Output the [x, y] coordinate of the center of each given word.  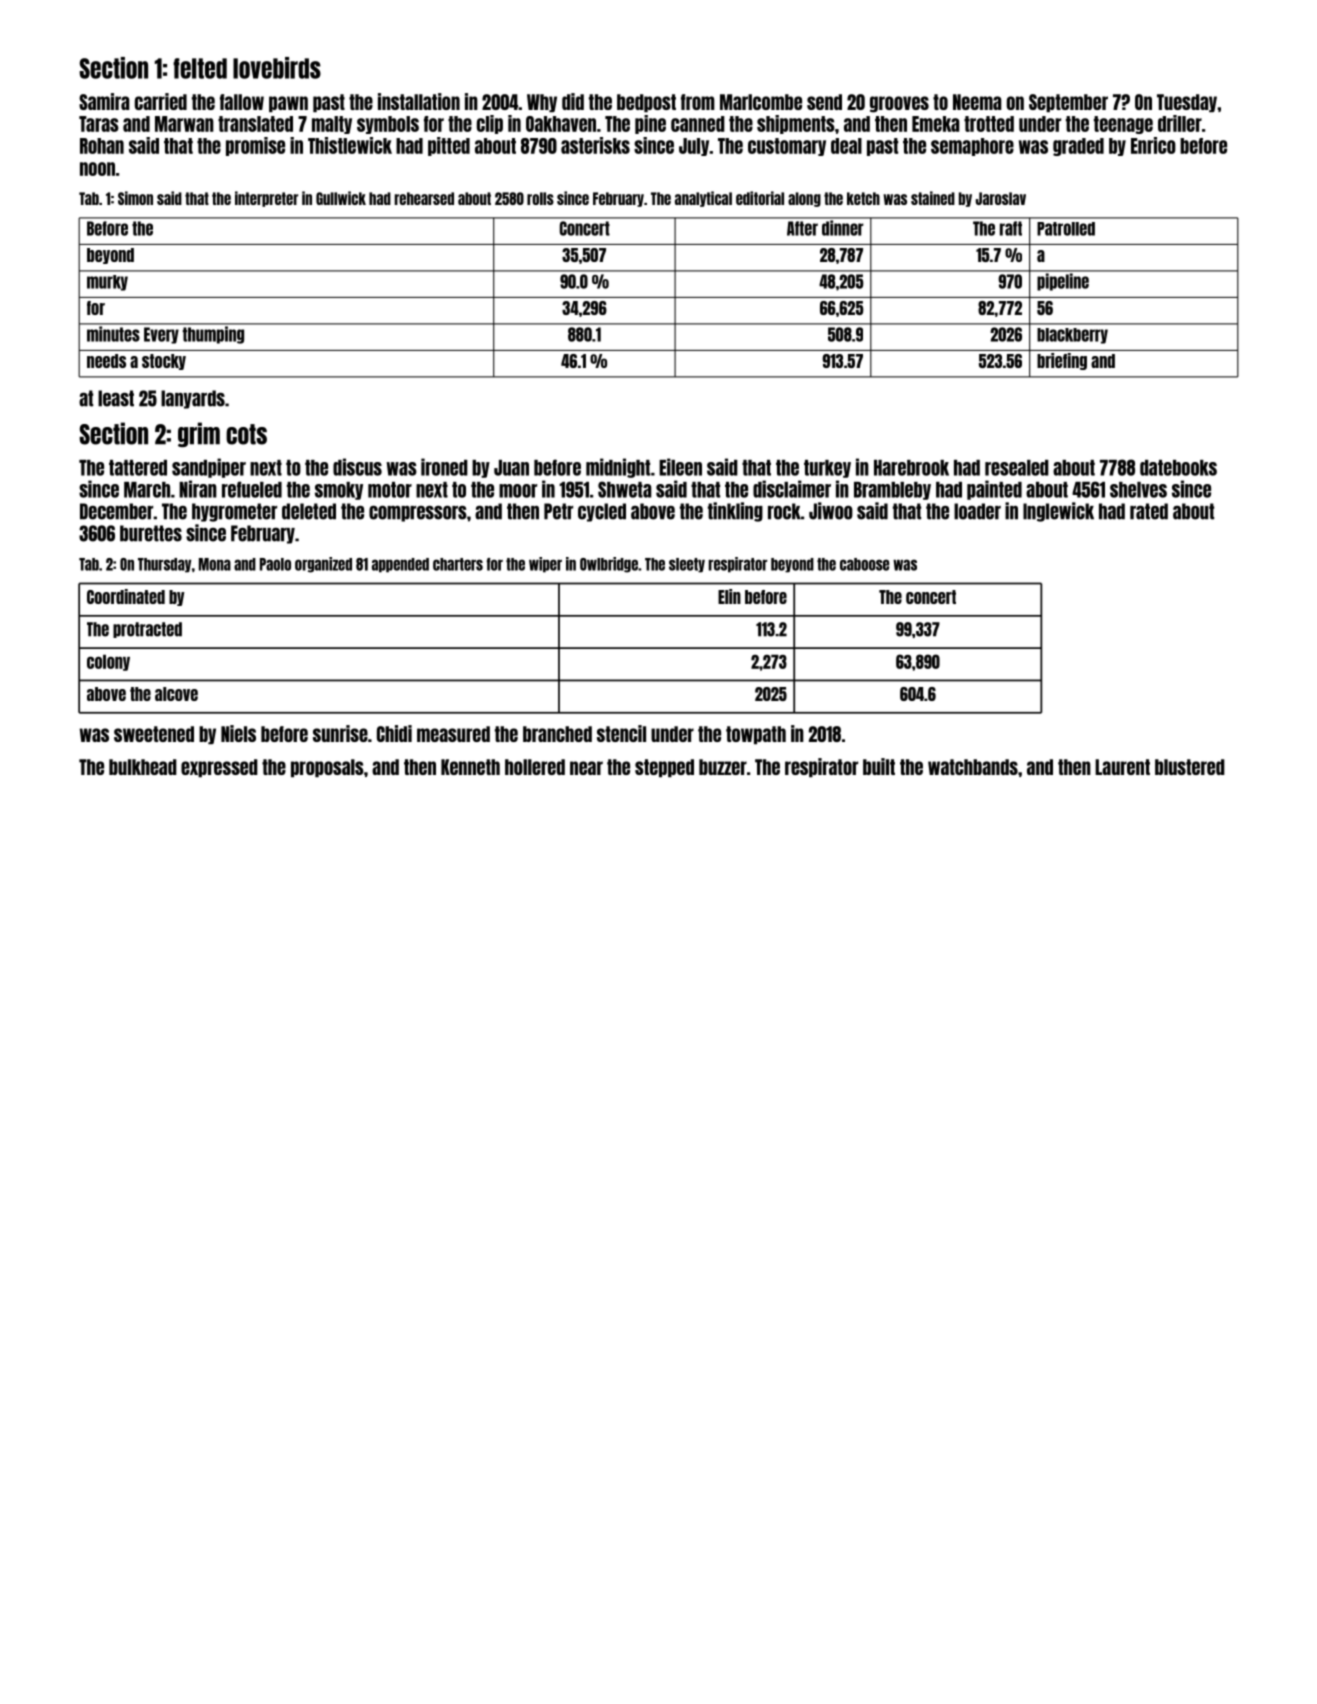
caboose [864, 564]
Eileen [680, 467]
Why [542, 103]
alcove [176, 694]
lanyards [193, 399]
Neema [977, 102]
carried [161, 101]
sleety [687, 565]
